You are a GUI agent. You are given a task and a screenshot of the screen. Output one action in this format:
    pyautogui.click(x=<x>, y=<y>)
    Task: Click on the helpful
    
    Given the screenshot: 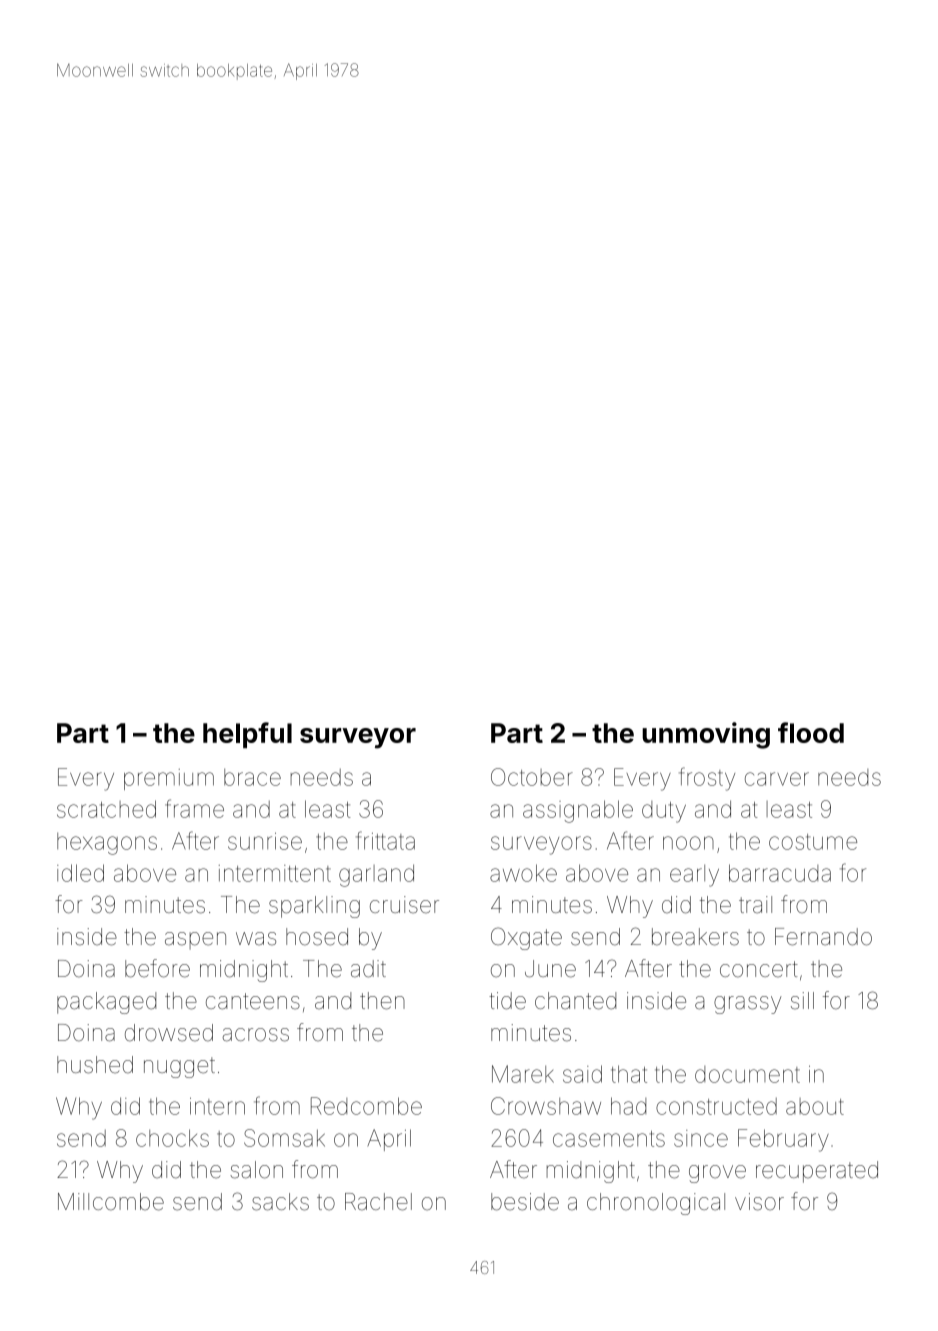 What is the action you would take?
    pyautogui.click(x=247, y=735)
